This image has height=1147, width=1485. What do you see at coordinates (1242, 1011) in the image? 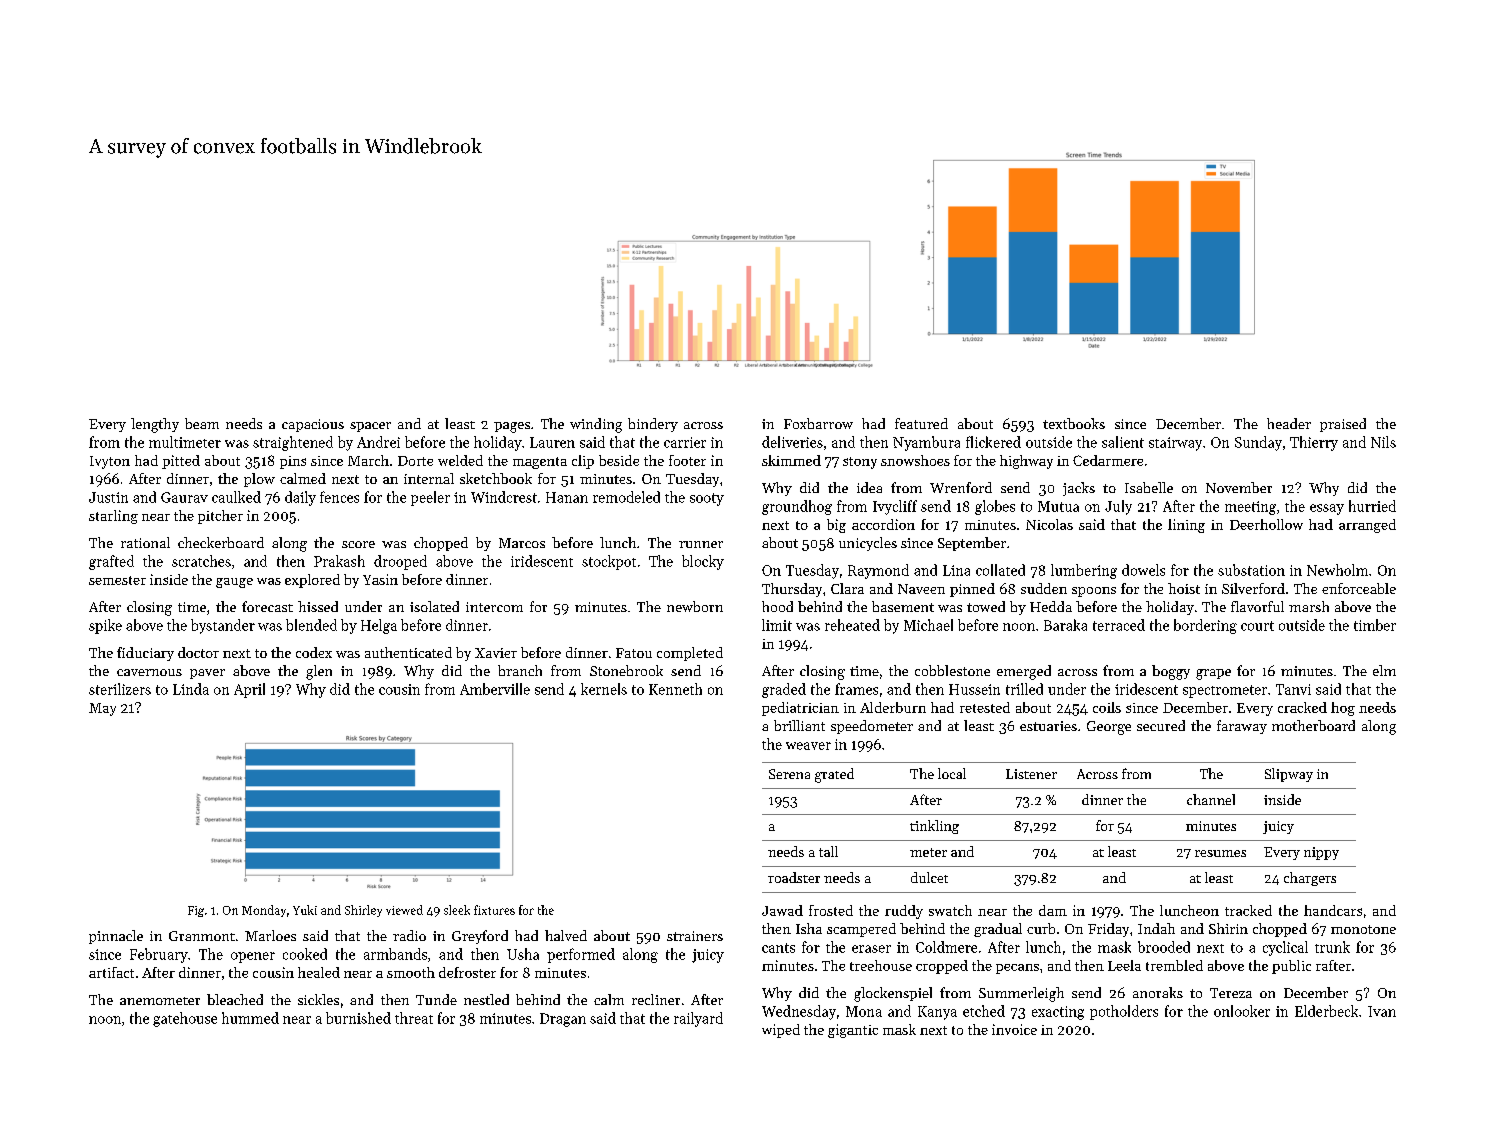
I see `onlooker` at bounding box center [1242, 1011].
